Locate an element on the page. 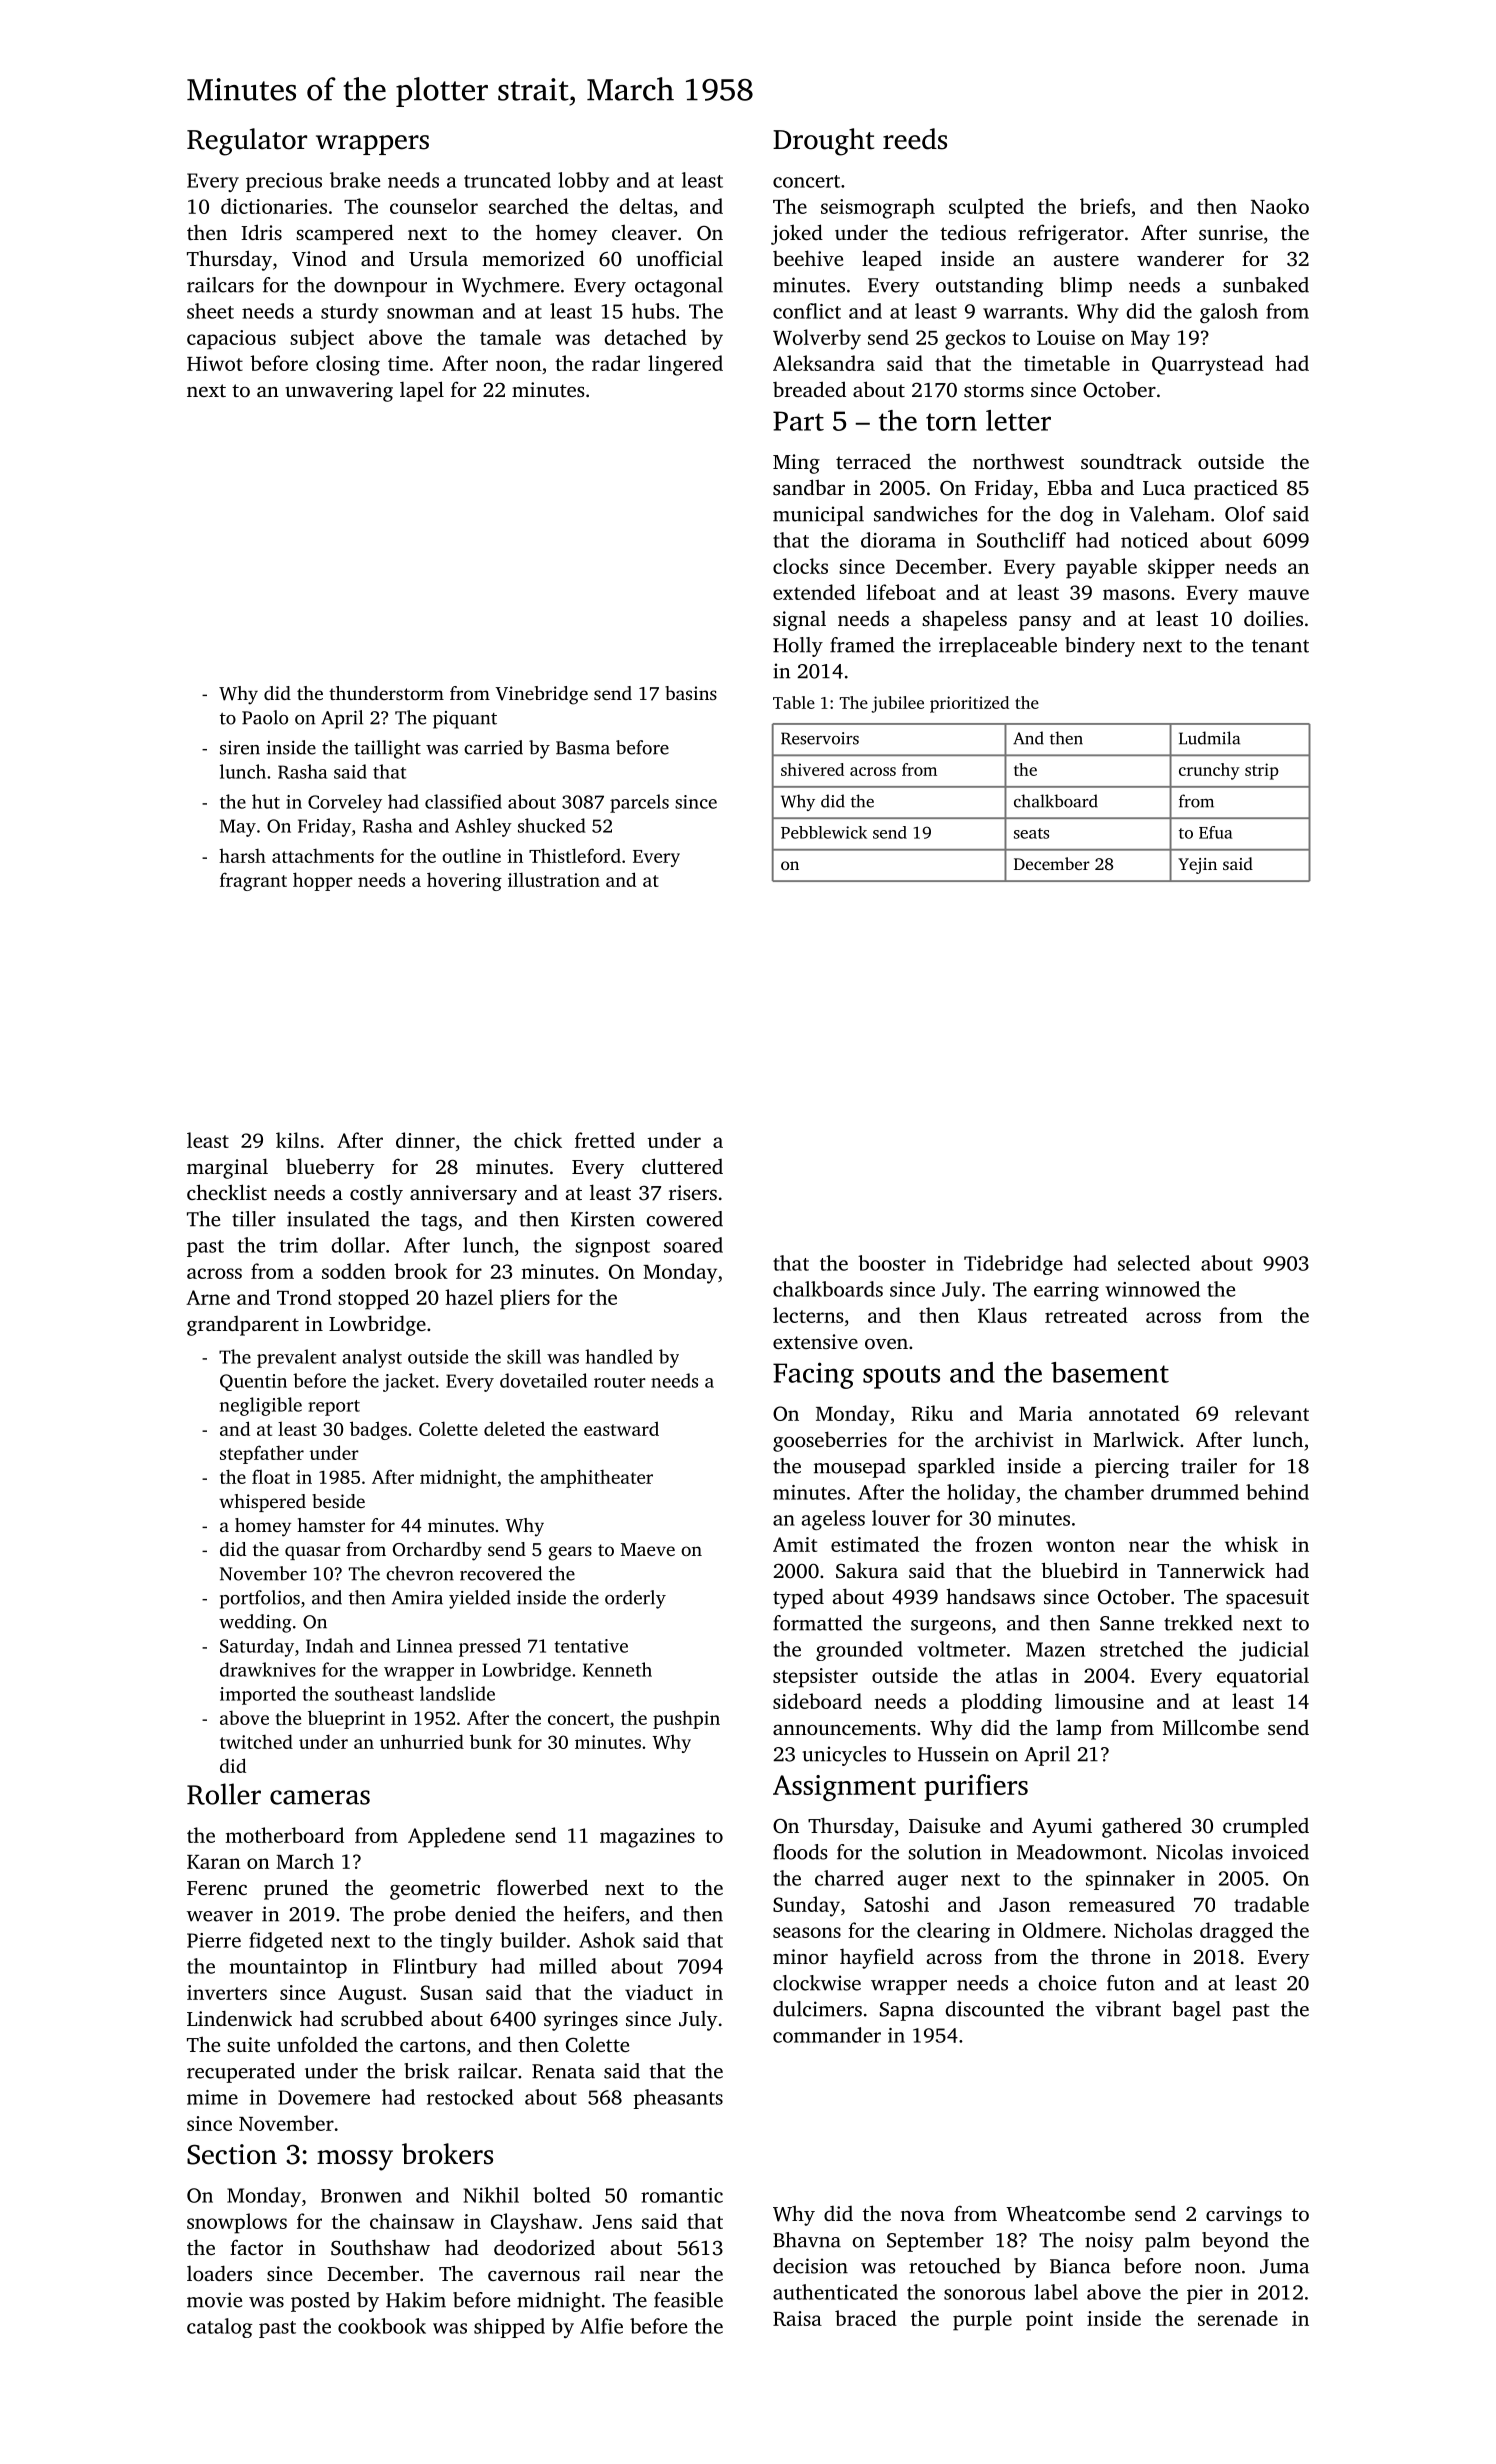 Image resolution: width=1496 pixels, height=2464 pixels. selected is located at coordinates (1154, 1263).
